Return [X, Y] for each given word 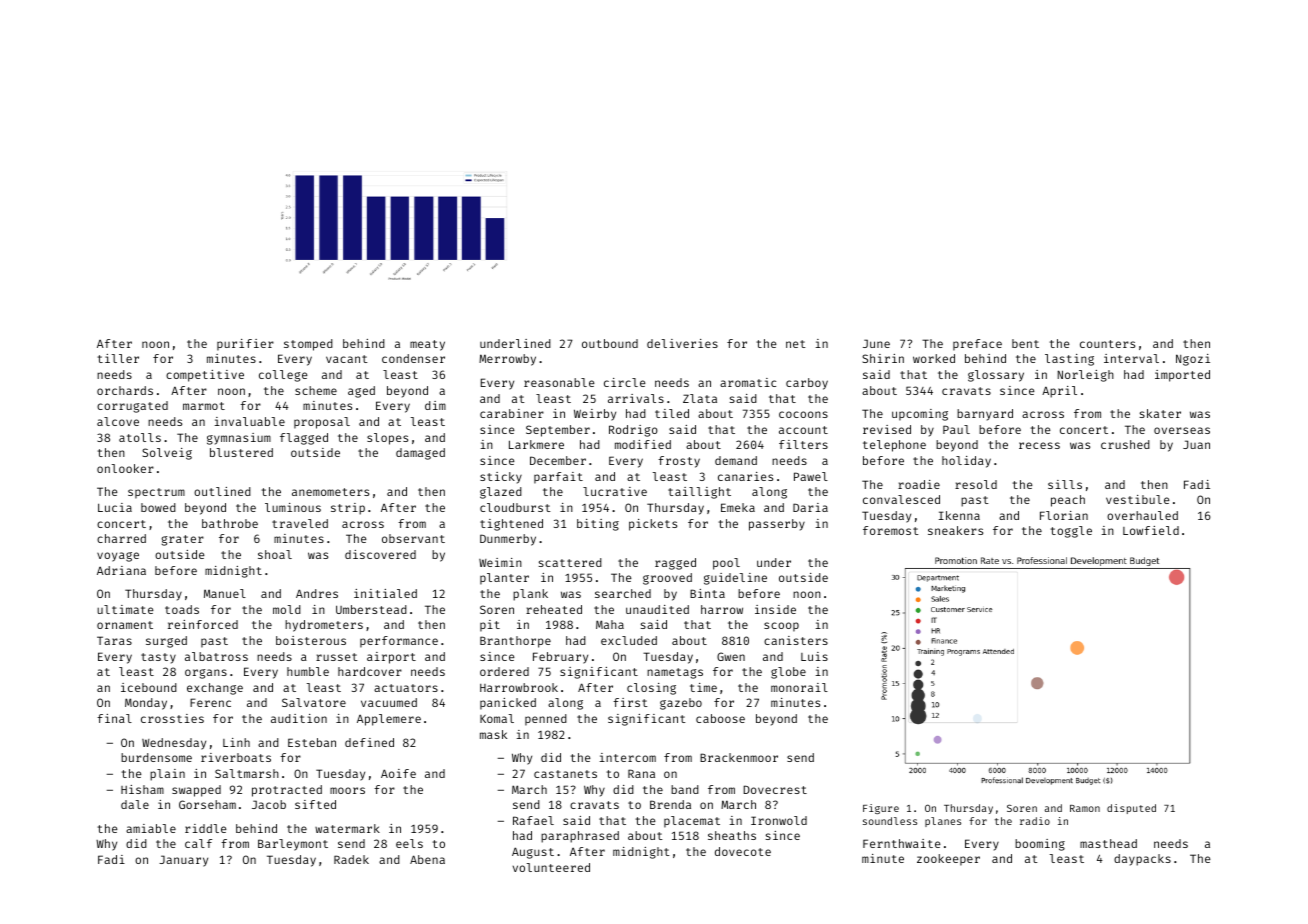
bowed [158, 507]
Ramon [1085, 808]
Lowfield [1151, 530]
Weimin [500, 562]
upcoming [920, 415]
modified [643, 444]
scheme [316, 390]
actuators [406, 688]
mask [493, 734]
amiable [151, 828]
